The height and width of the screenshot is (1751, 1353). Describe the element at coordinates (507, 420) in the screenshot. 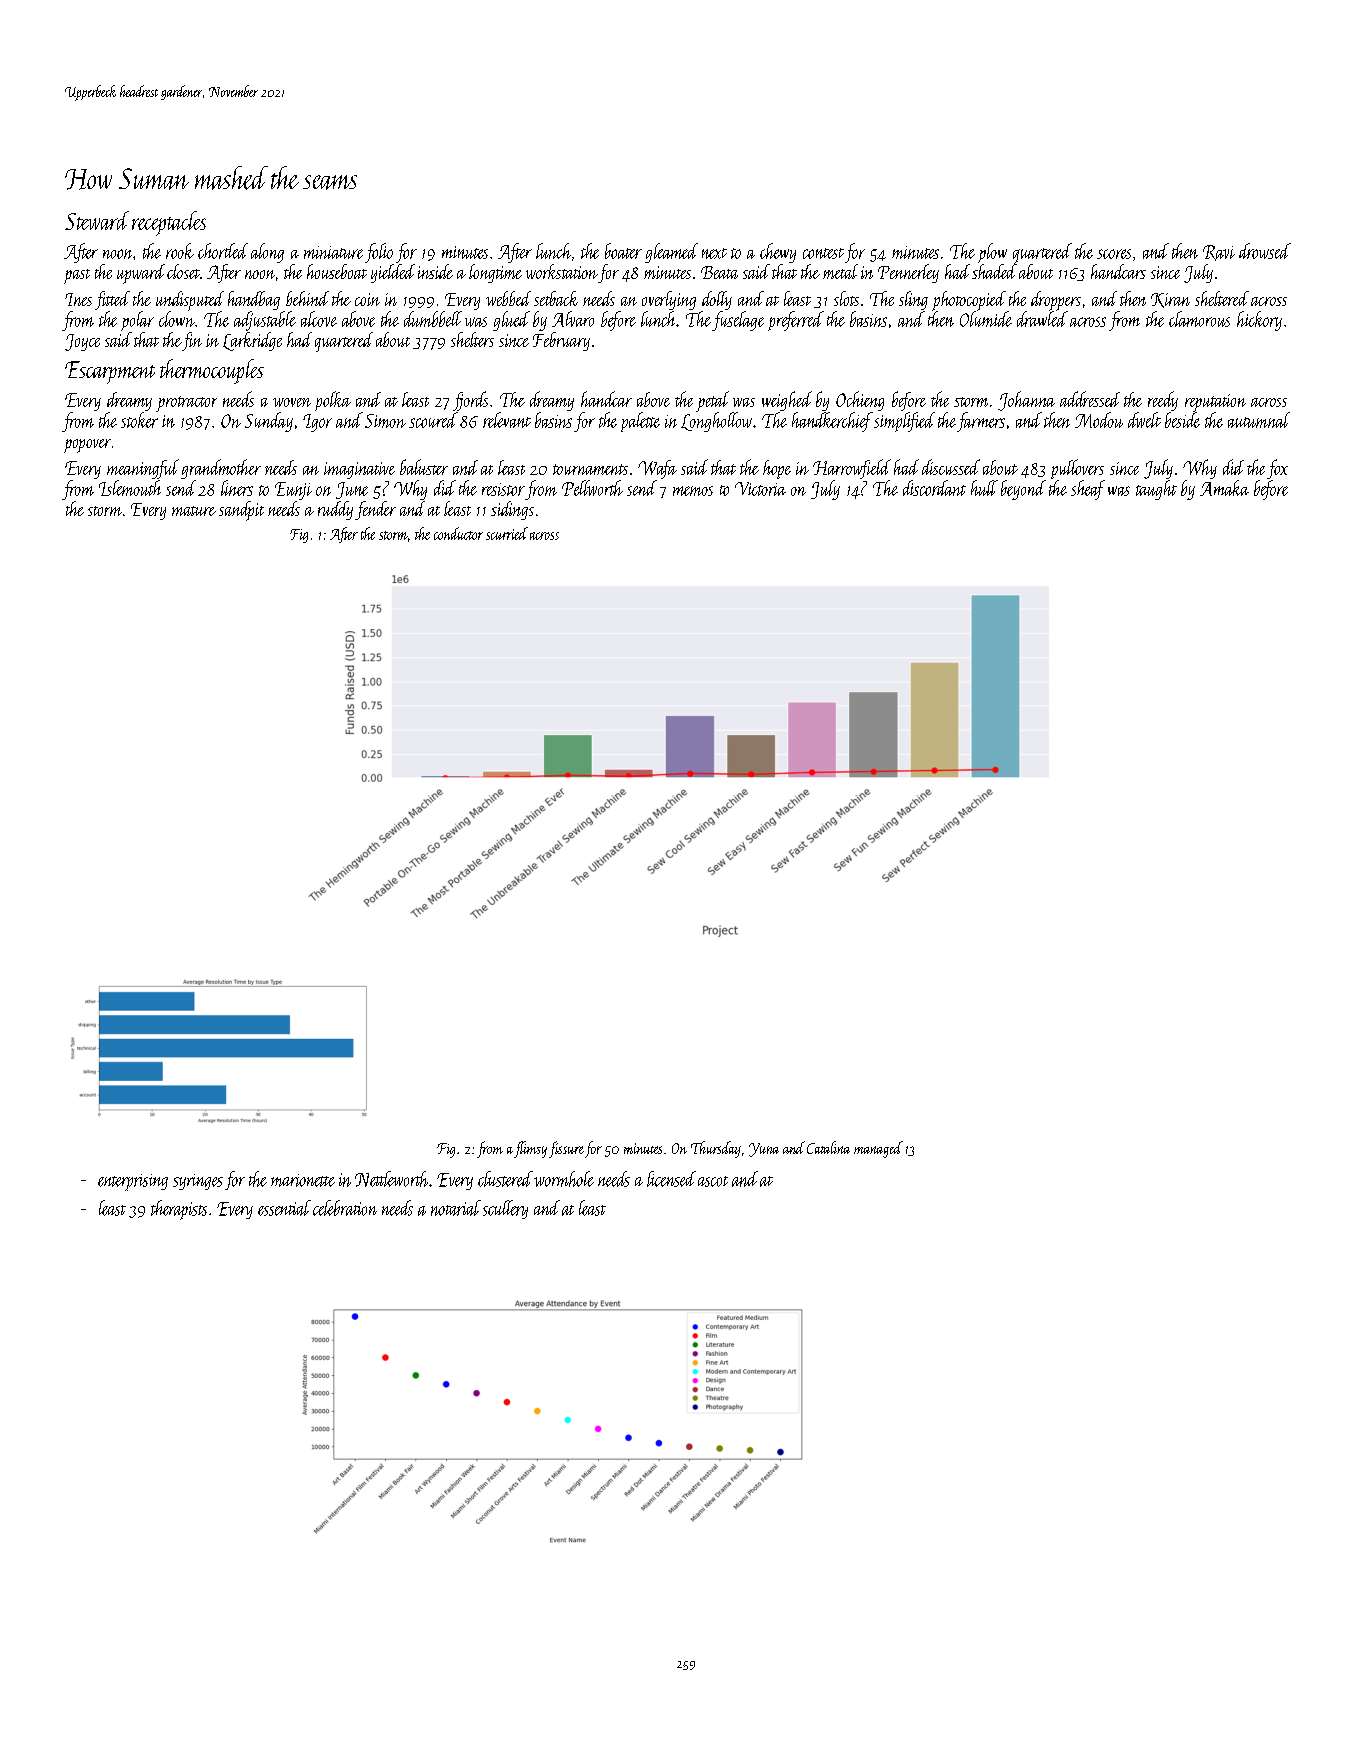

I see `relevant` at that location.
